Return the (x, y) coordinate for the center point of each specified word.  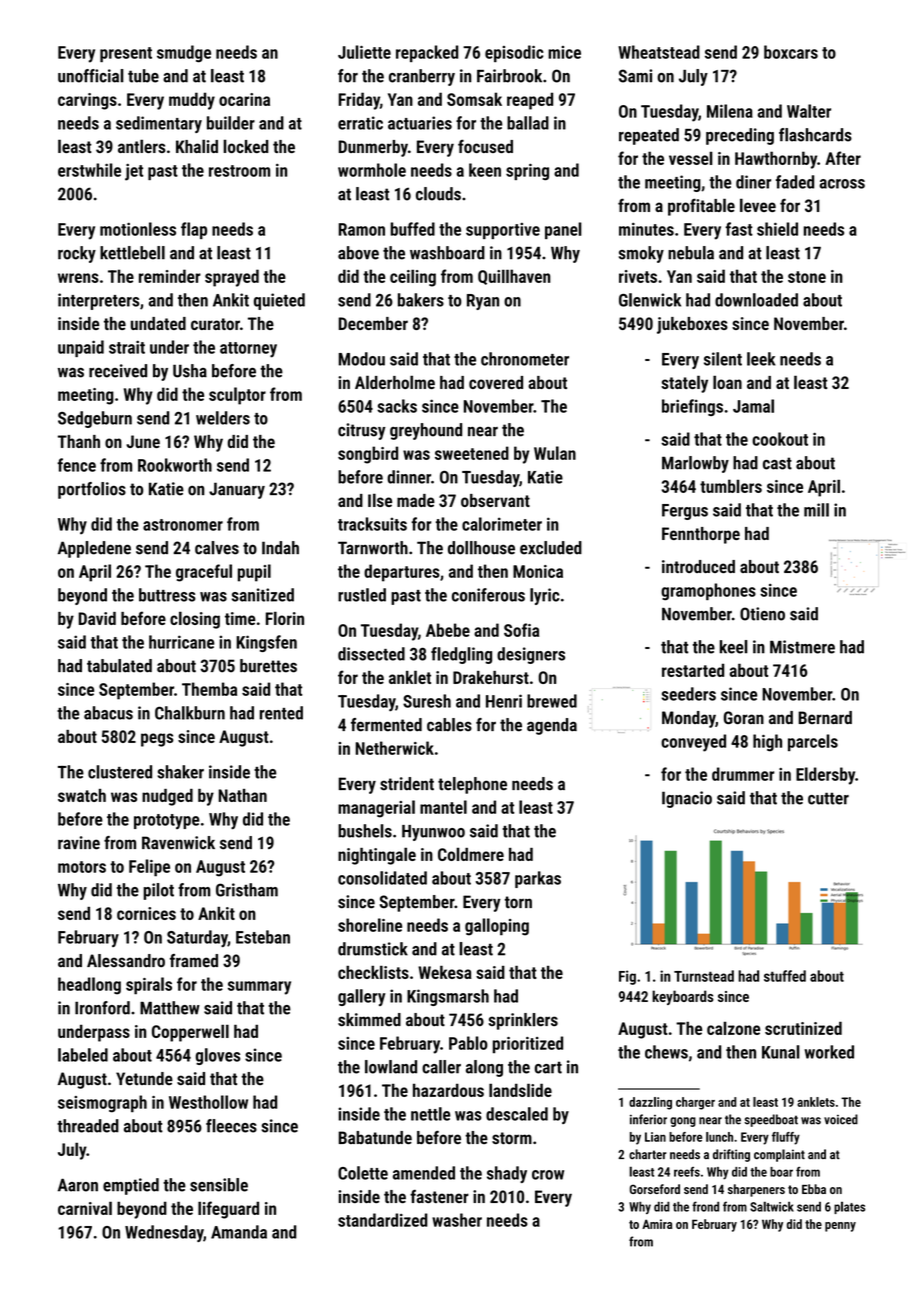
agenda (552, 726)
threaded (88, 1126)
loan (727, 382)
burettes (268, 666)
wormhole (372, 170)
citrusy (362, 431)
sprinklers (523, 1021)
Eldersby (825, 776)
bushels (365, 831)
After (843, 158)
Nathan (242, 795)
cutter (828, 798)
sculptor (237, 396)
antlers (142, 146)
